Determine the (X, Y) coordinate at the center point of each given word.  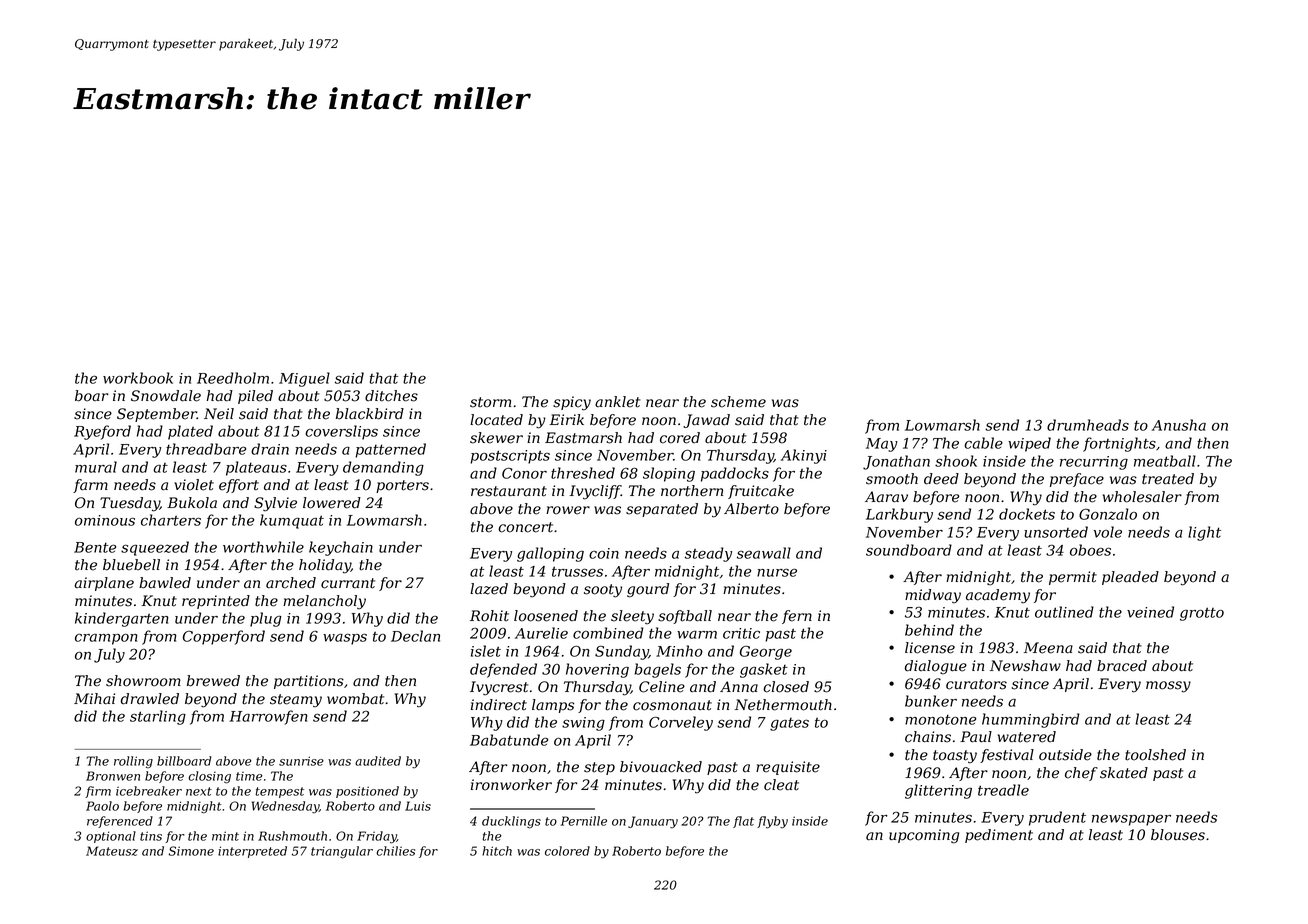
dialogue (936, 667)
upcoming (924, 836)
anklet (617, 402)
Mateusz (112, 851)
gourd (648, 590)
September (157, 415)
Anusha (1179, 425)
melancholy (324, 602)
